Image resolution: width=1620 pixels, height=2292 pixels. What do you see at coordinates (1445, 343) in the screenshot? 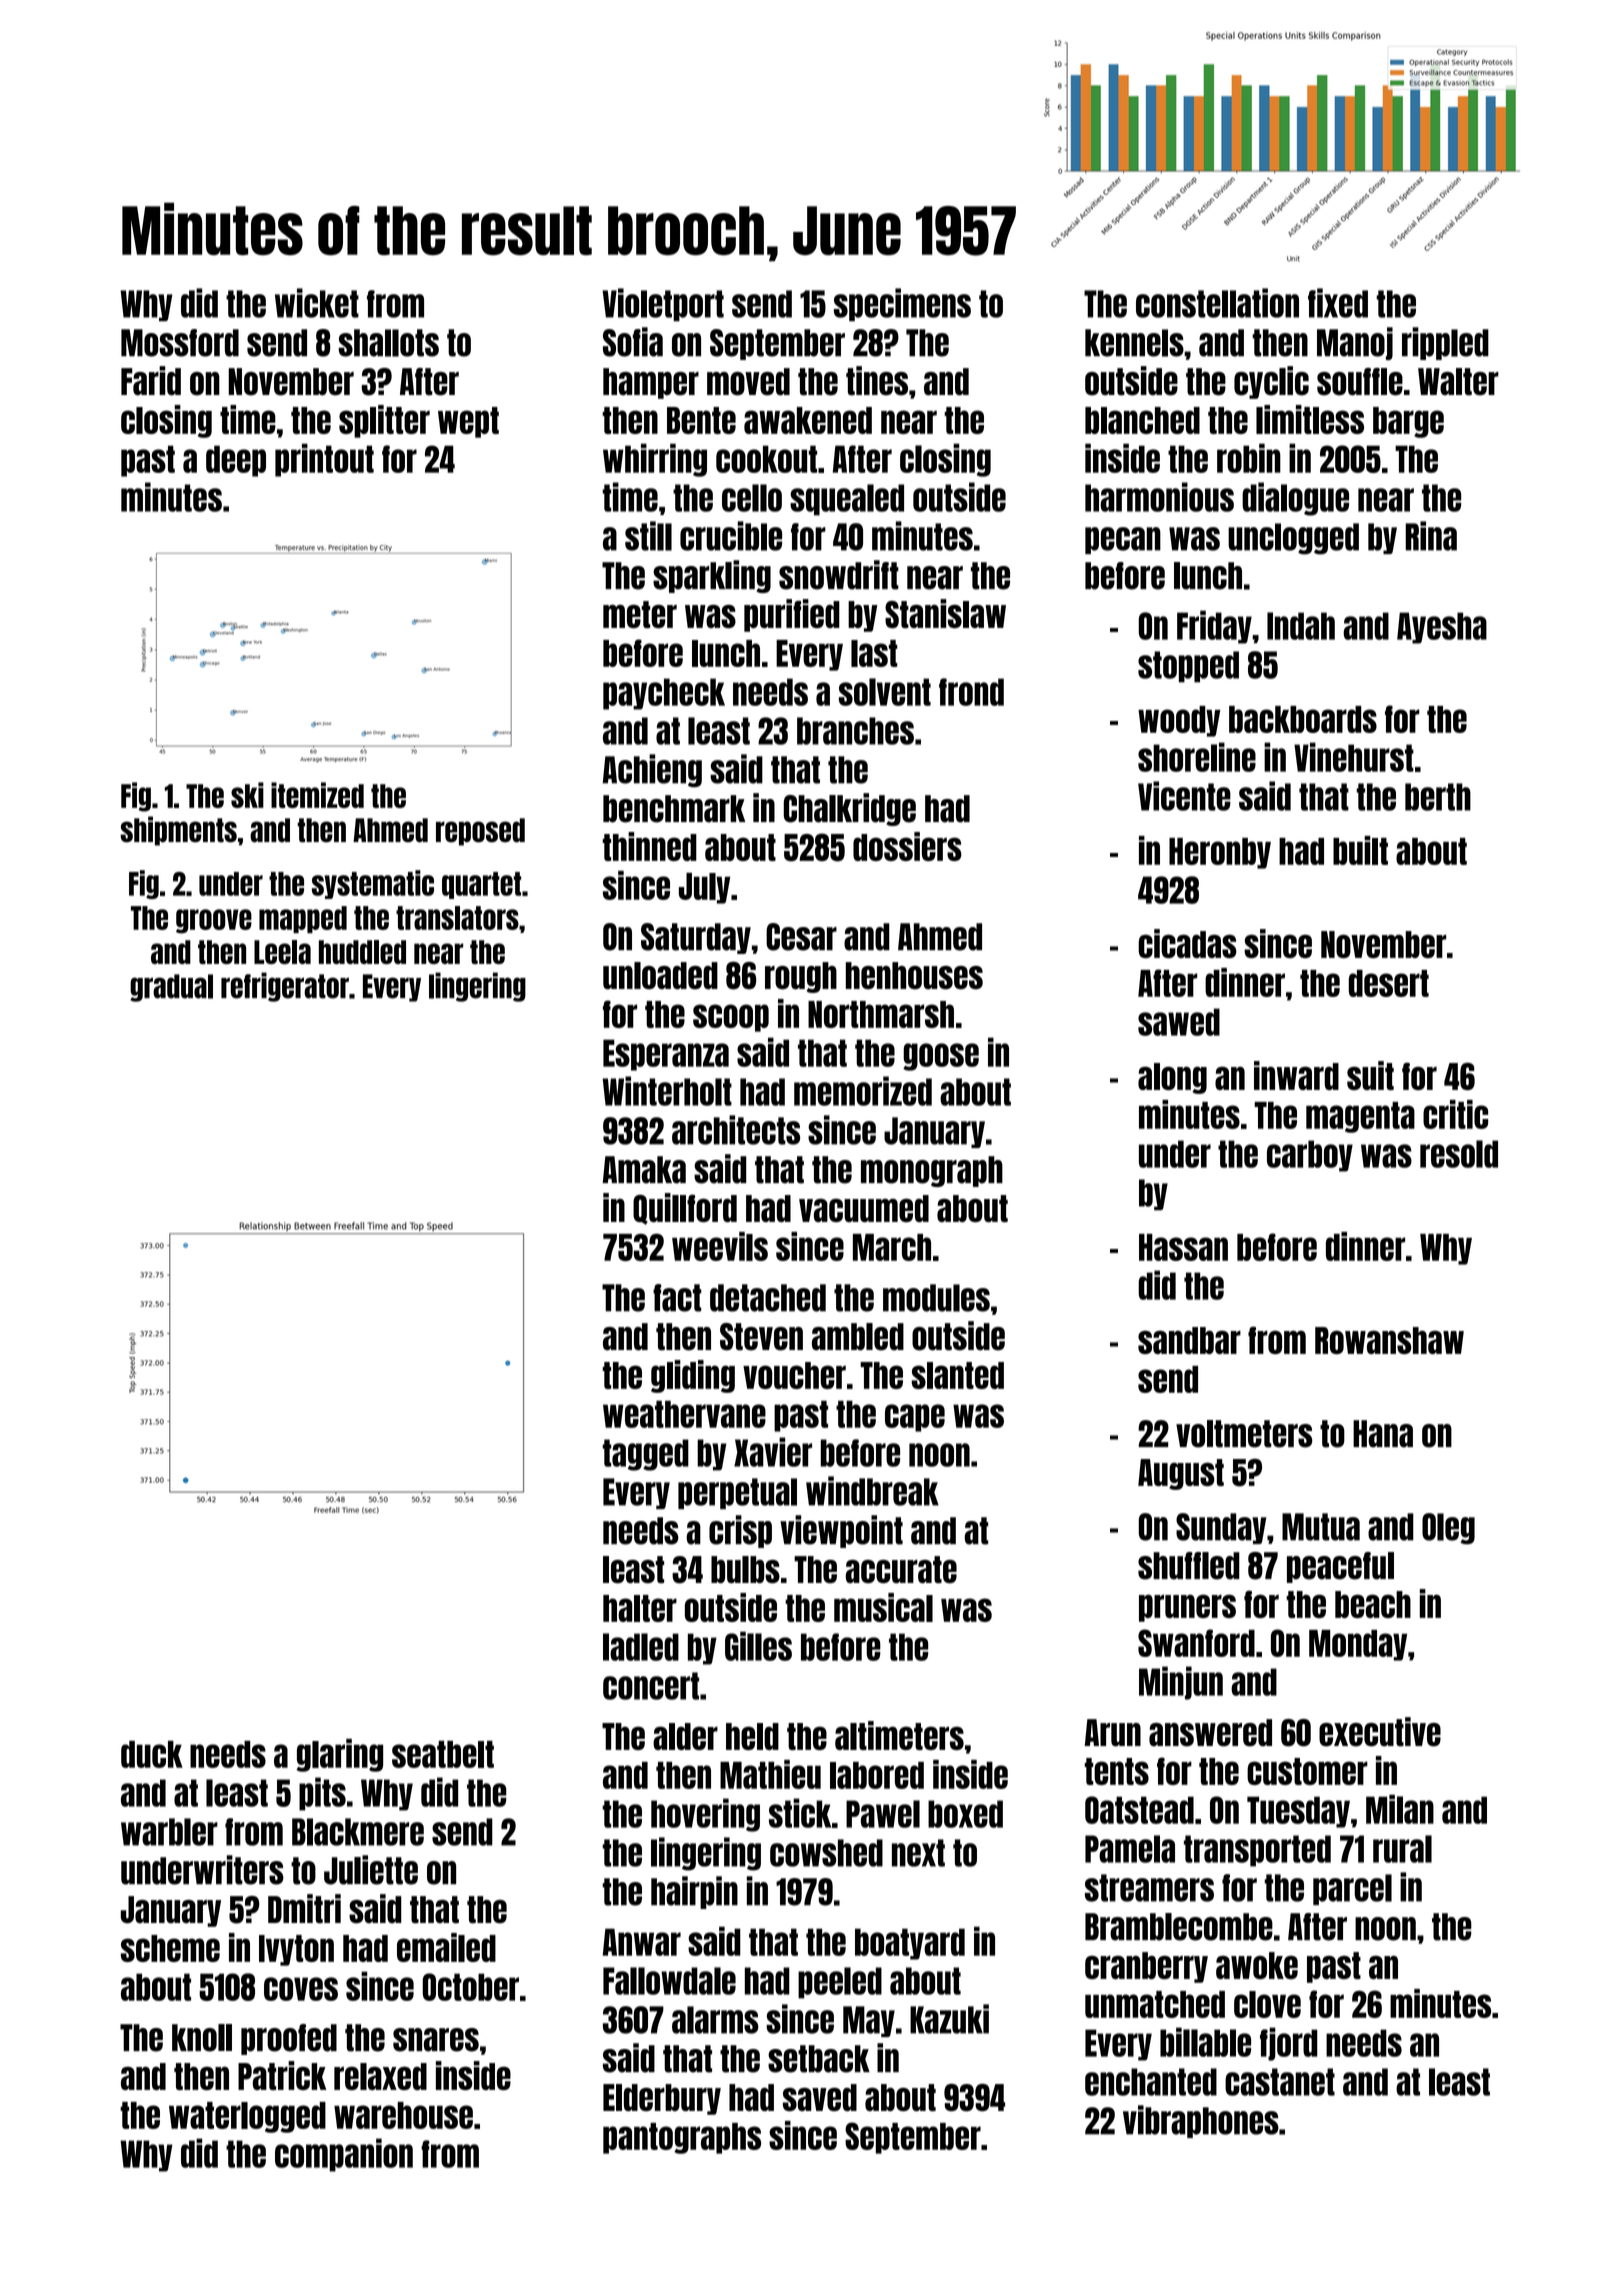
I see `rippled` at bounding box center [1445, 343].
